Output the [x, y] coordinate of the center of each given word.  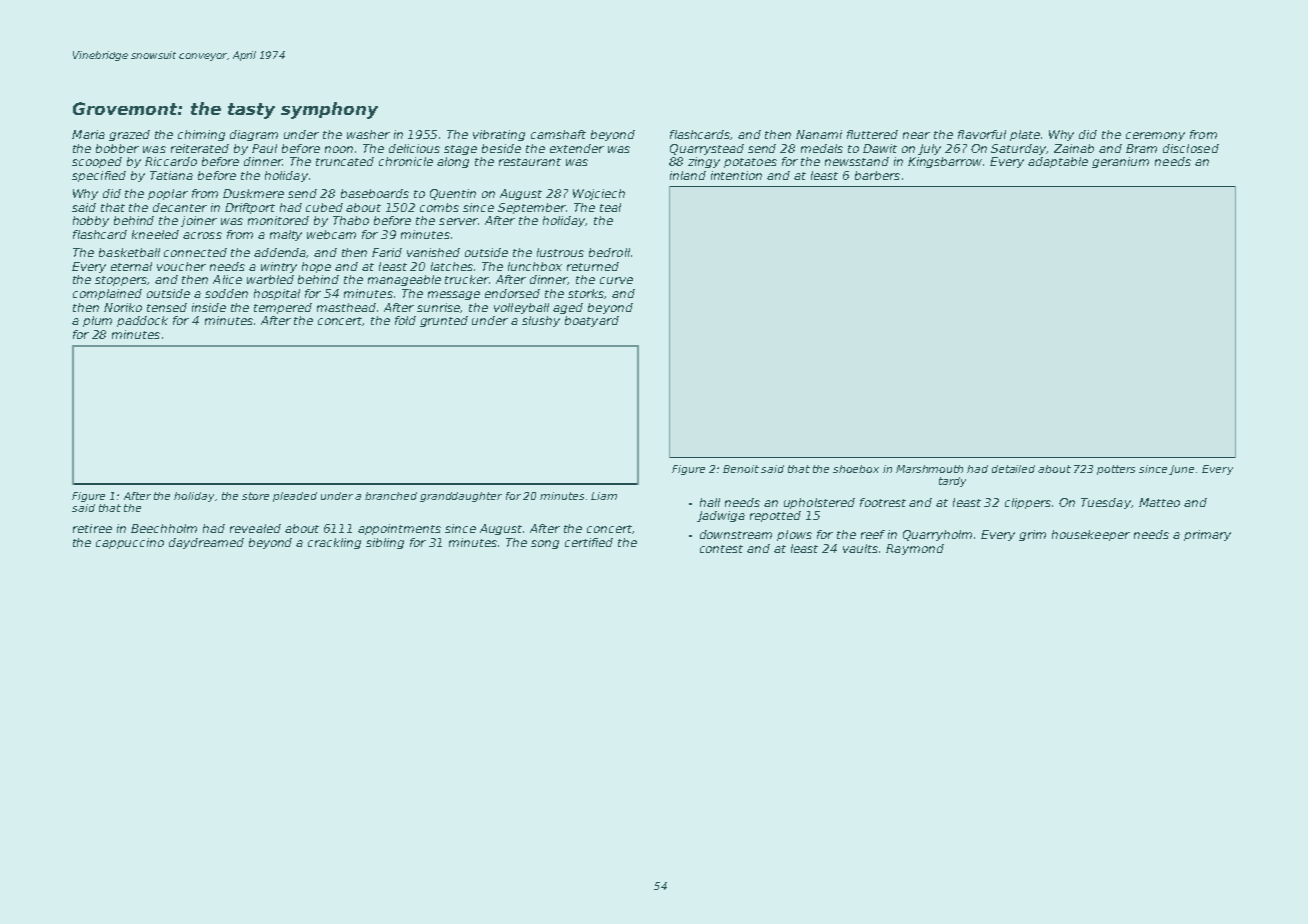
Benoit [741, 469]
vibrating [499, 135]
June [1181, 470]
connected [195, 252]
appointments [399, 529]
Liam [604, 496]
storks [586, 294]
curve [616, 280]
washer [368, 134]
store [255, 496]
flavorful [982, 134]
